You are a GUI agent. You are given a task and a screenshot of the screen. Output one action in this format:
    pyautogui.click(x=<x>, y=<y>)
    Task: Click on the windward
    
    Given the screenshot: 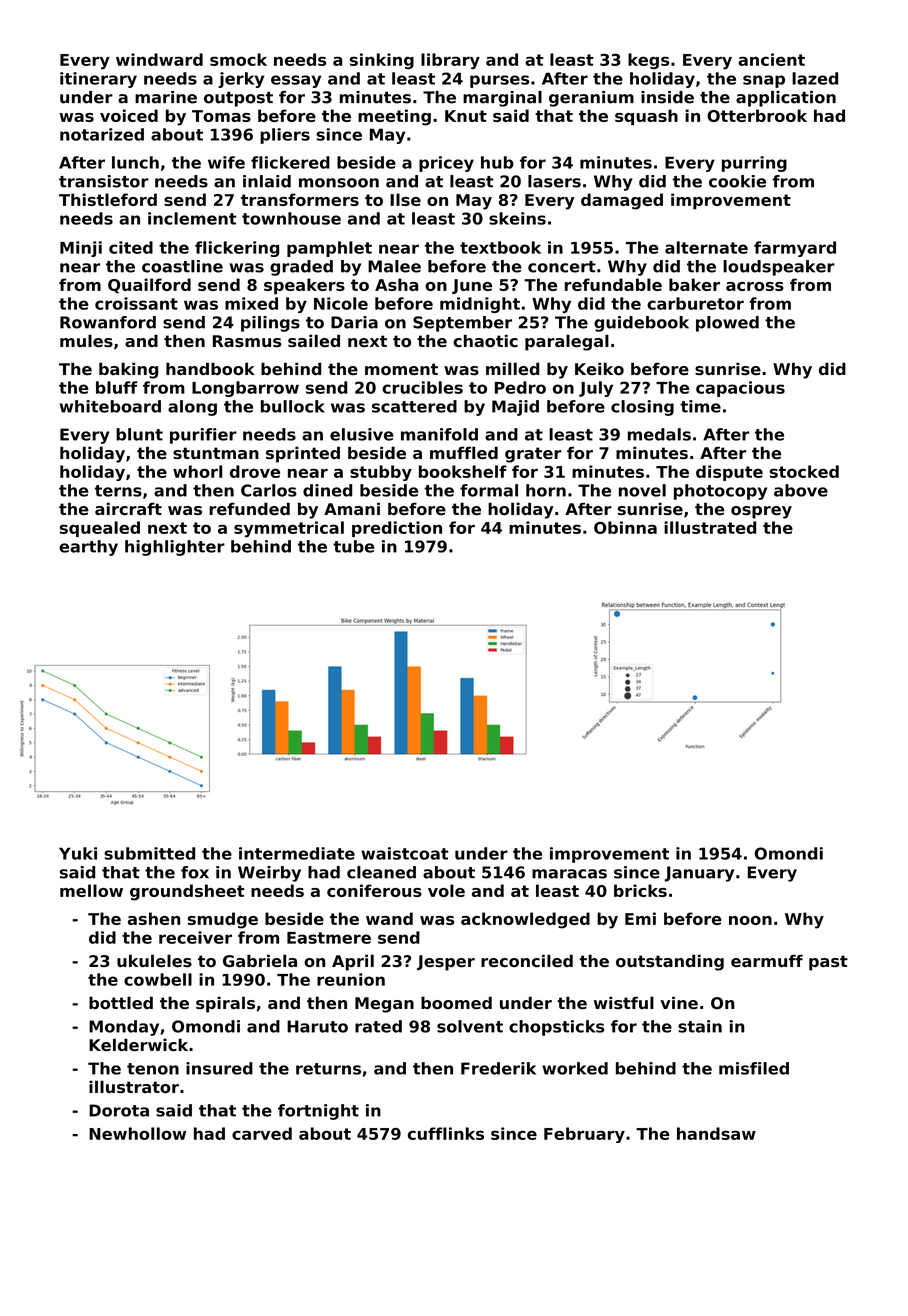 What is the action you would take?
    pyautogui.click(x=159, y=59)
